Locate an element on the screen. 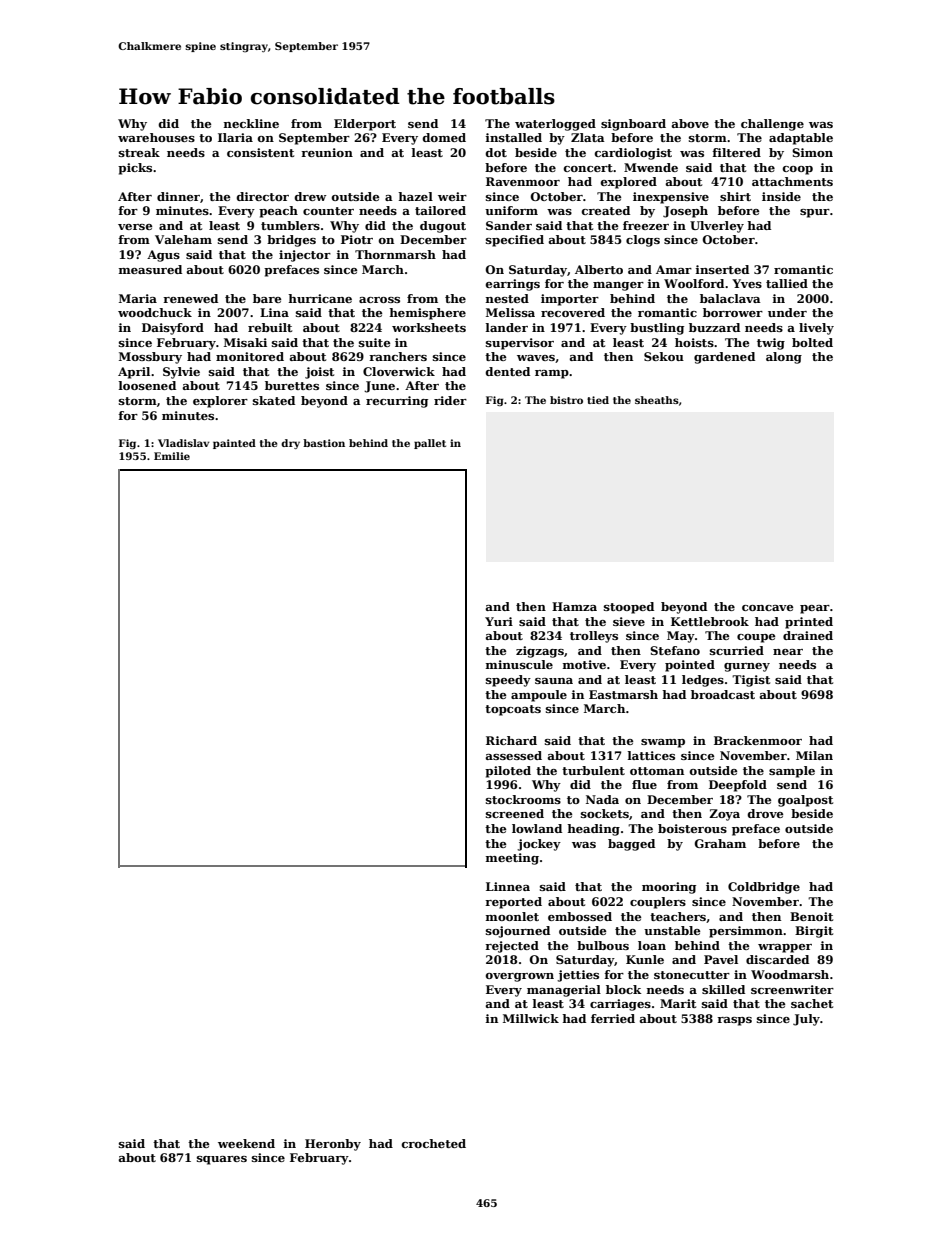 Image resolution: width=952 pixels, height=1233 pixels. goalpost is located at coordinates (805, 801).
